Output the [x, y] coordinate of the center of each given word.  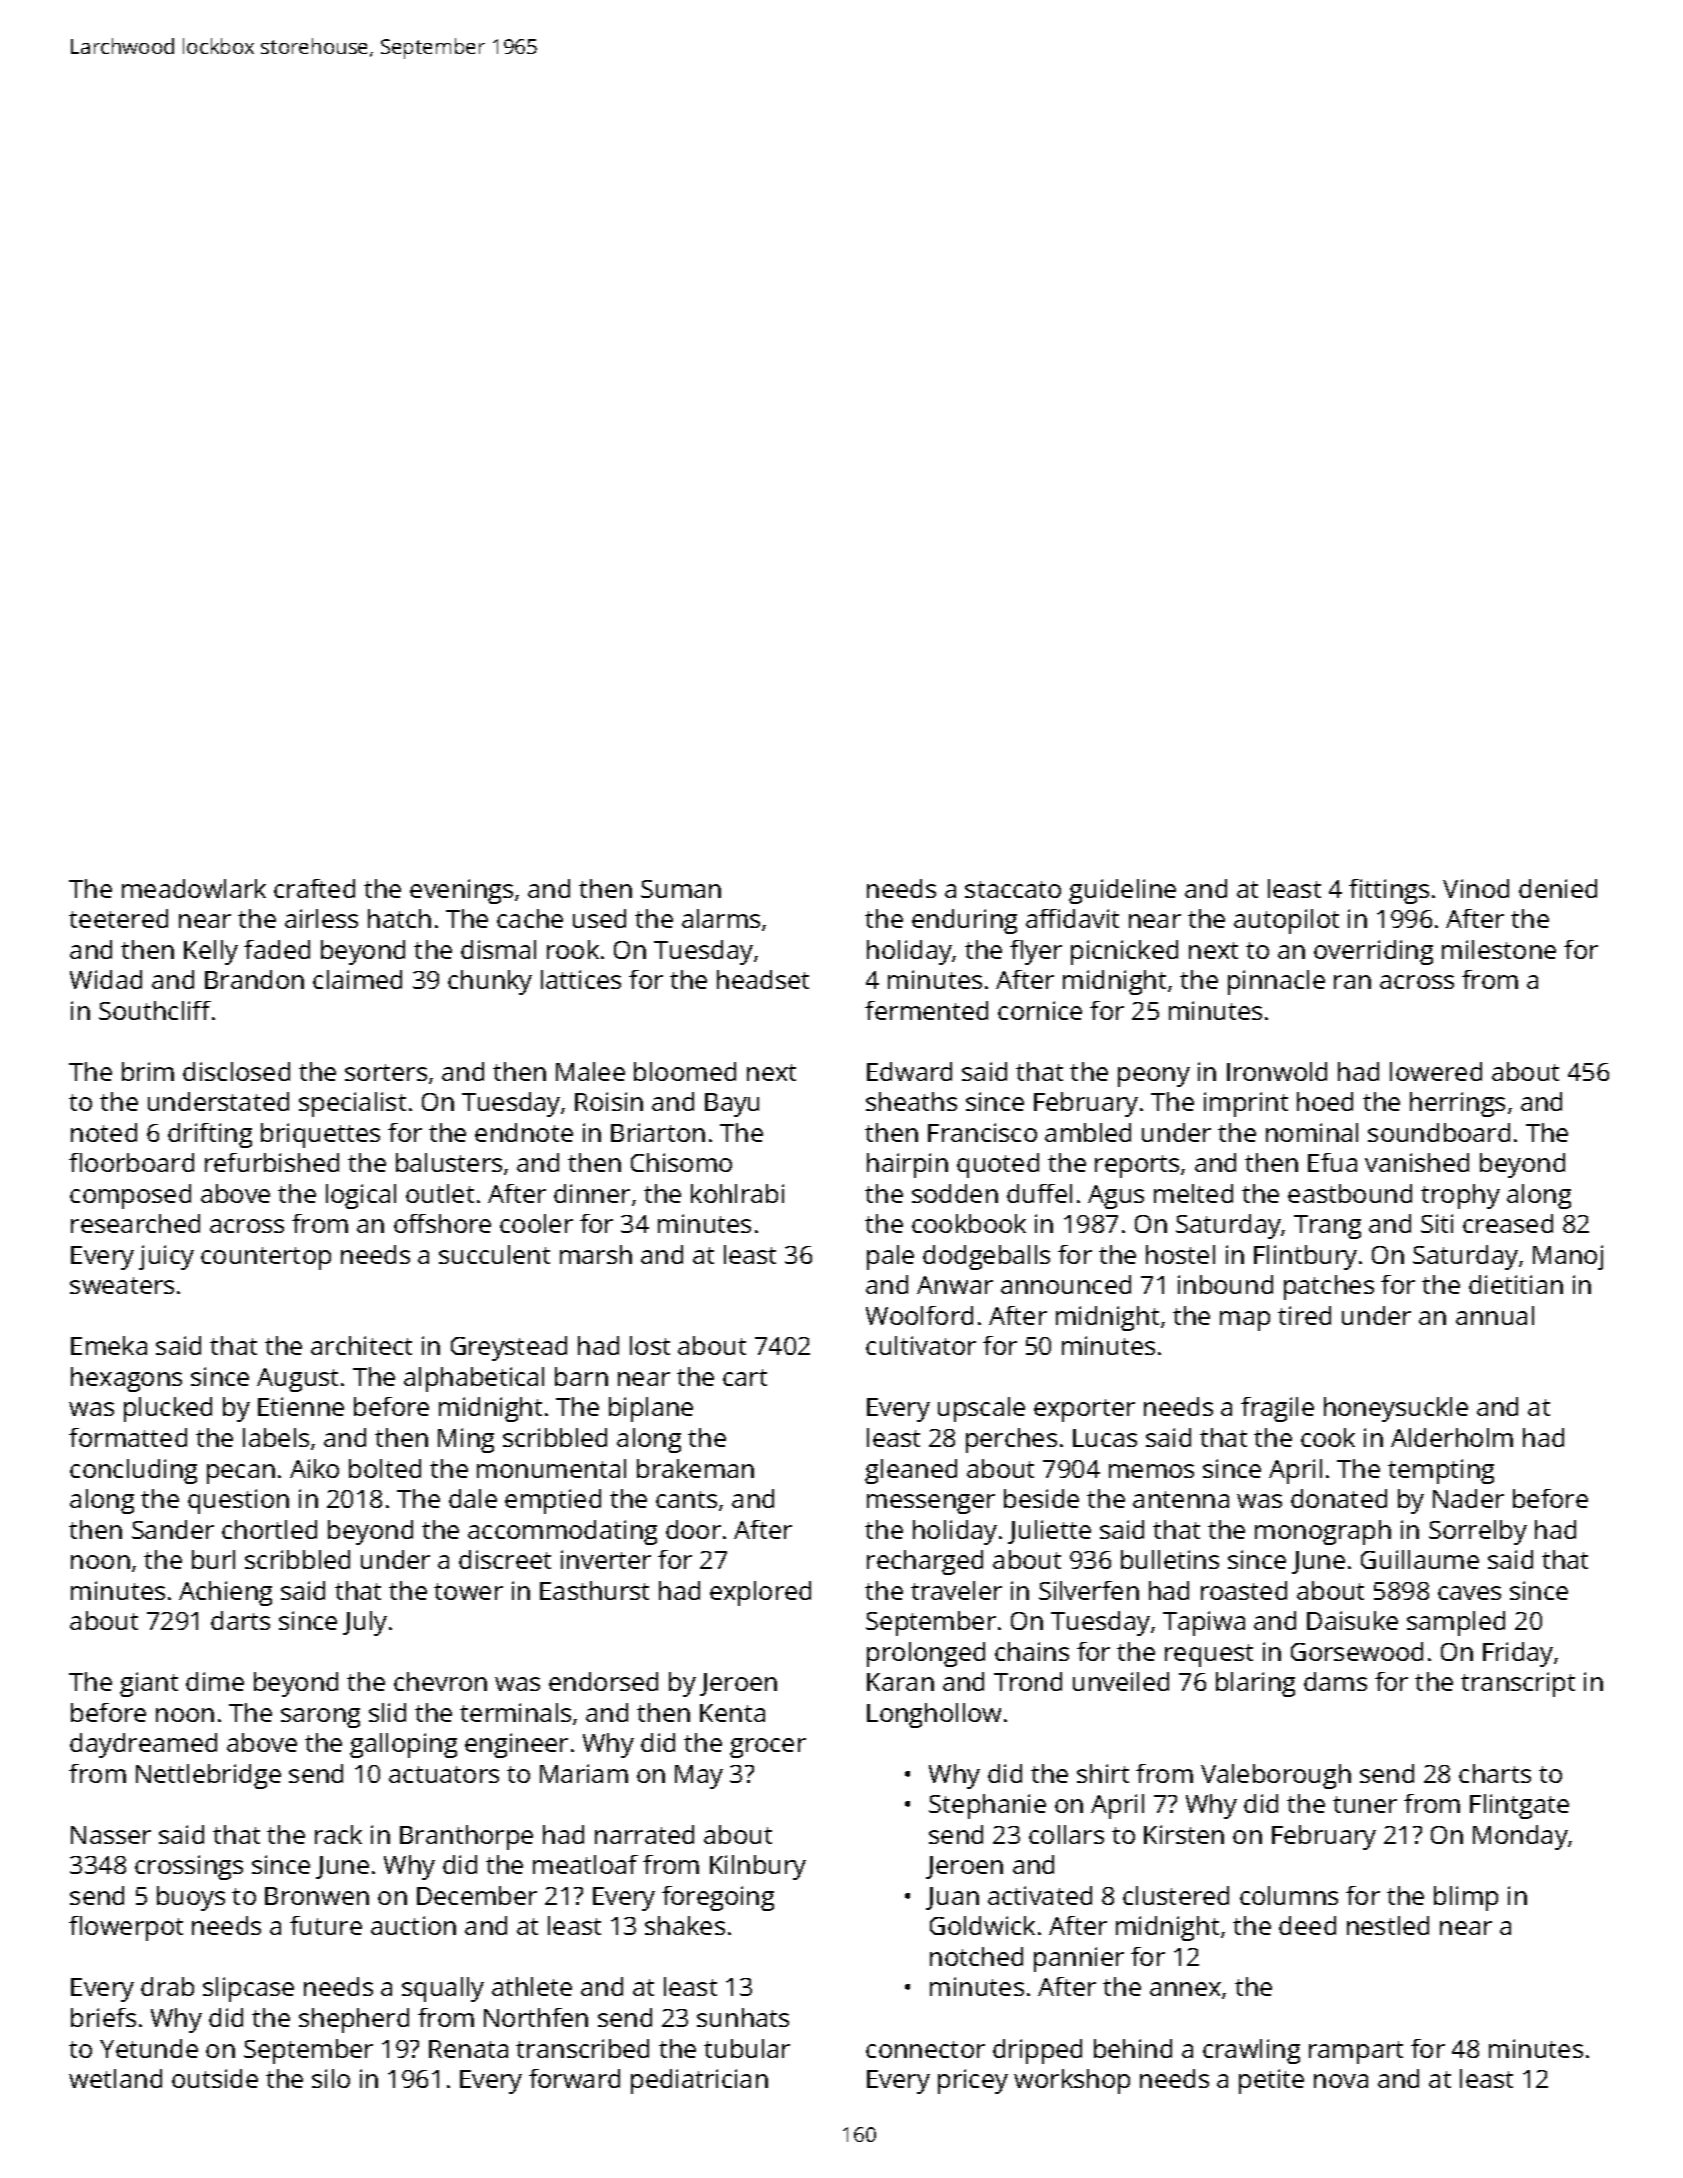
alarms [721, 918]
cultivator [921, 1345]
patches [1329, 1287]
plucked [168, 1409]
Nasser [111, 1835]
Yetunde [149, 2048]
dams [1335, 1681]
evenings [461, 891]
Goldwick [982, 1925]
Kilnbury [758, 1867]
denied [1558, 888]
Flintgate [1519, 1806]
